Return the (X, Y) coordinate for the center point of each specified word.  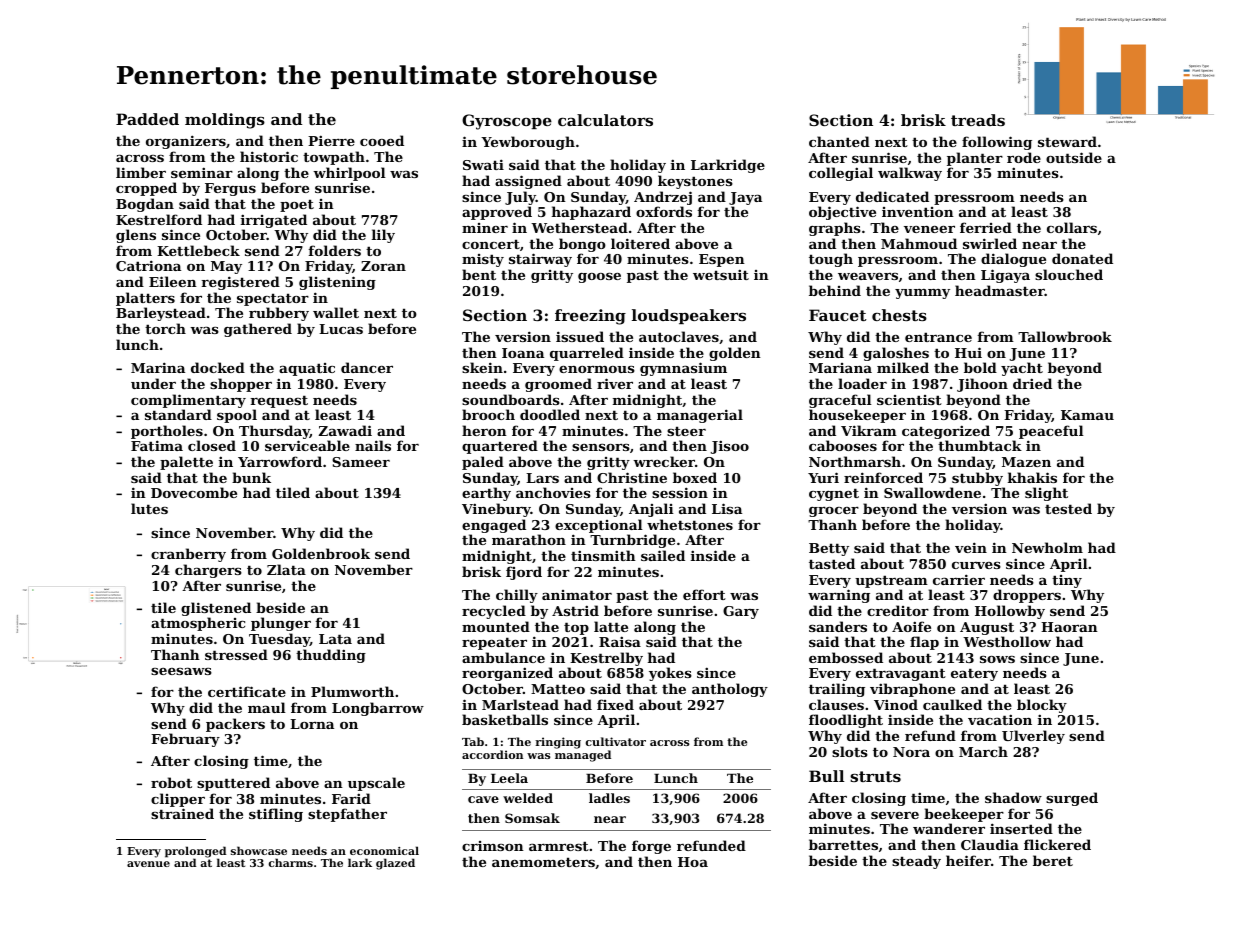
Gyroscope (507, 122)
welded (528, 798)
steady (916, 862)
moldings (225, 121)
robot (171, 782)
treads (978, 120)
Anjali (651, 510)
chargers (208, 571)
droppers (1027, 596)
